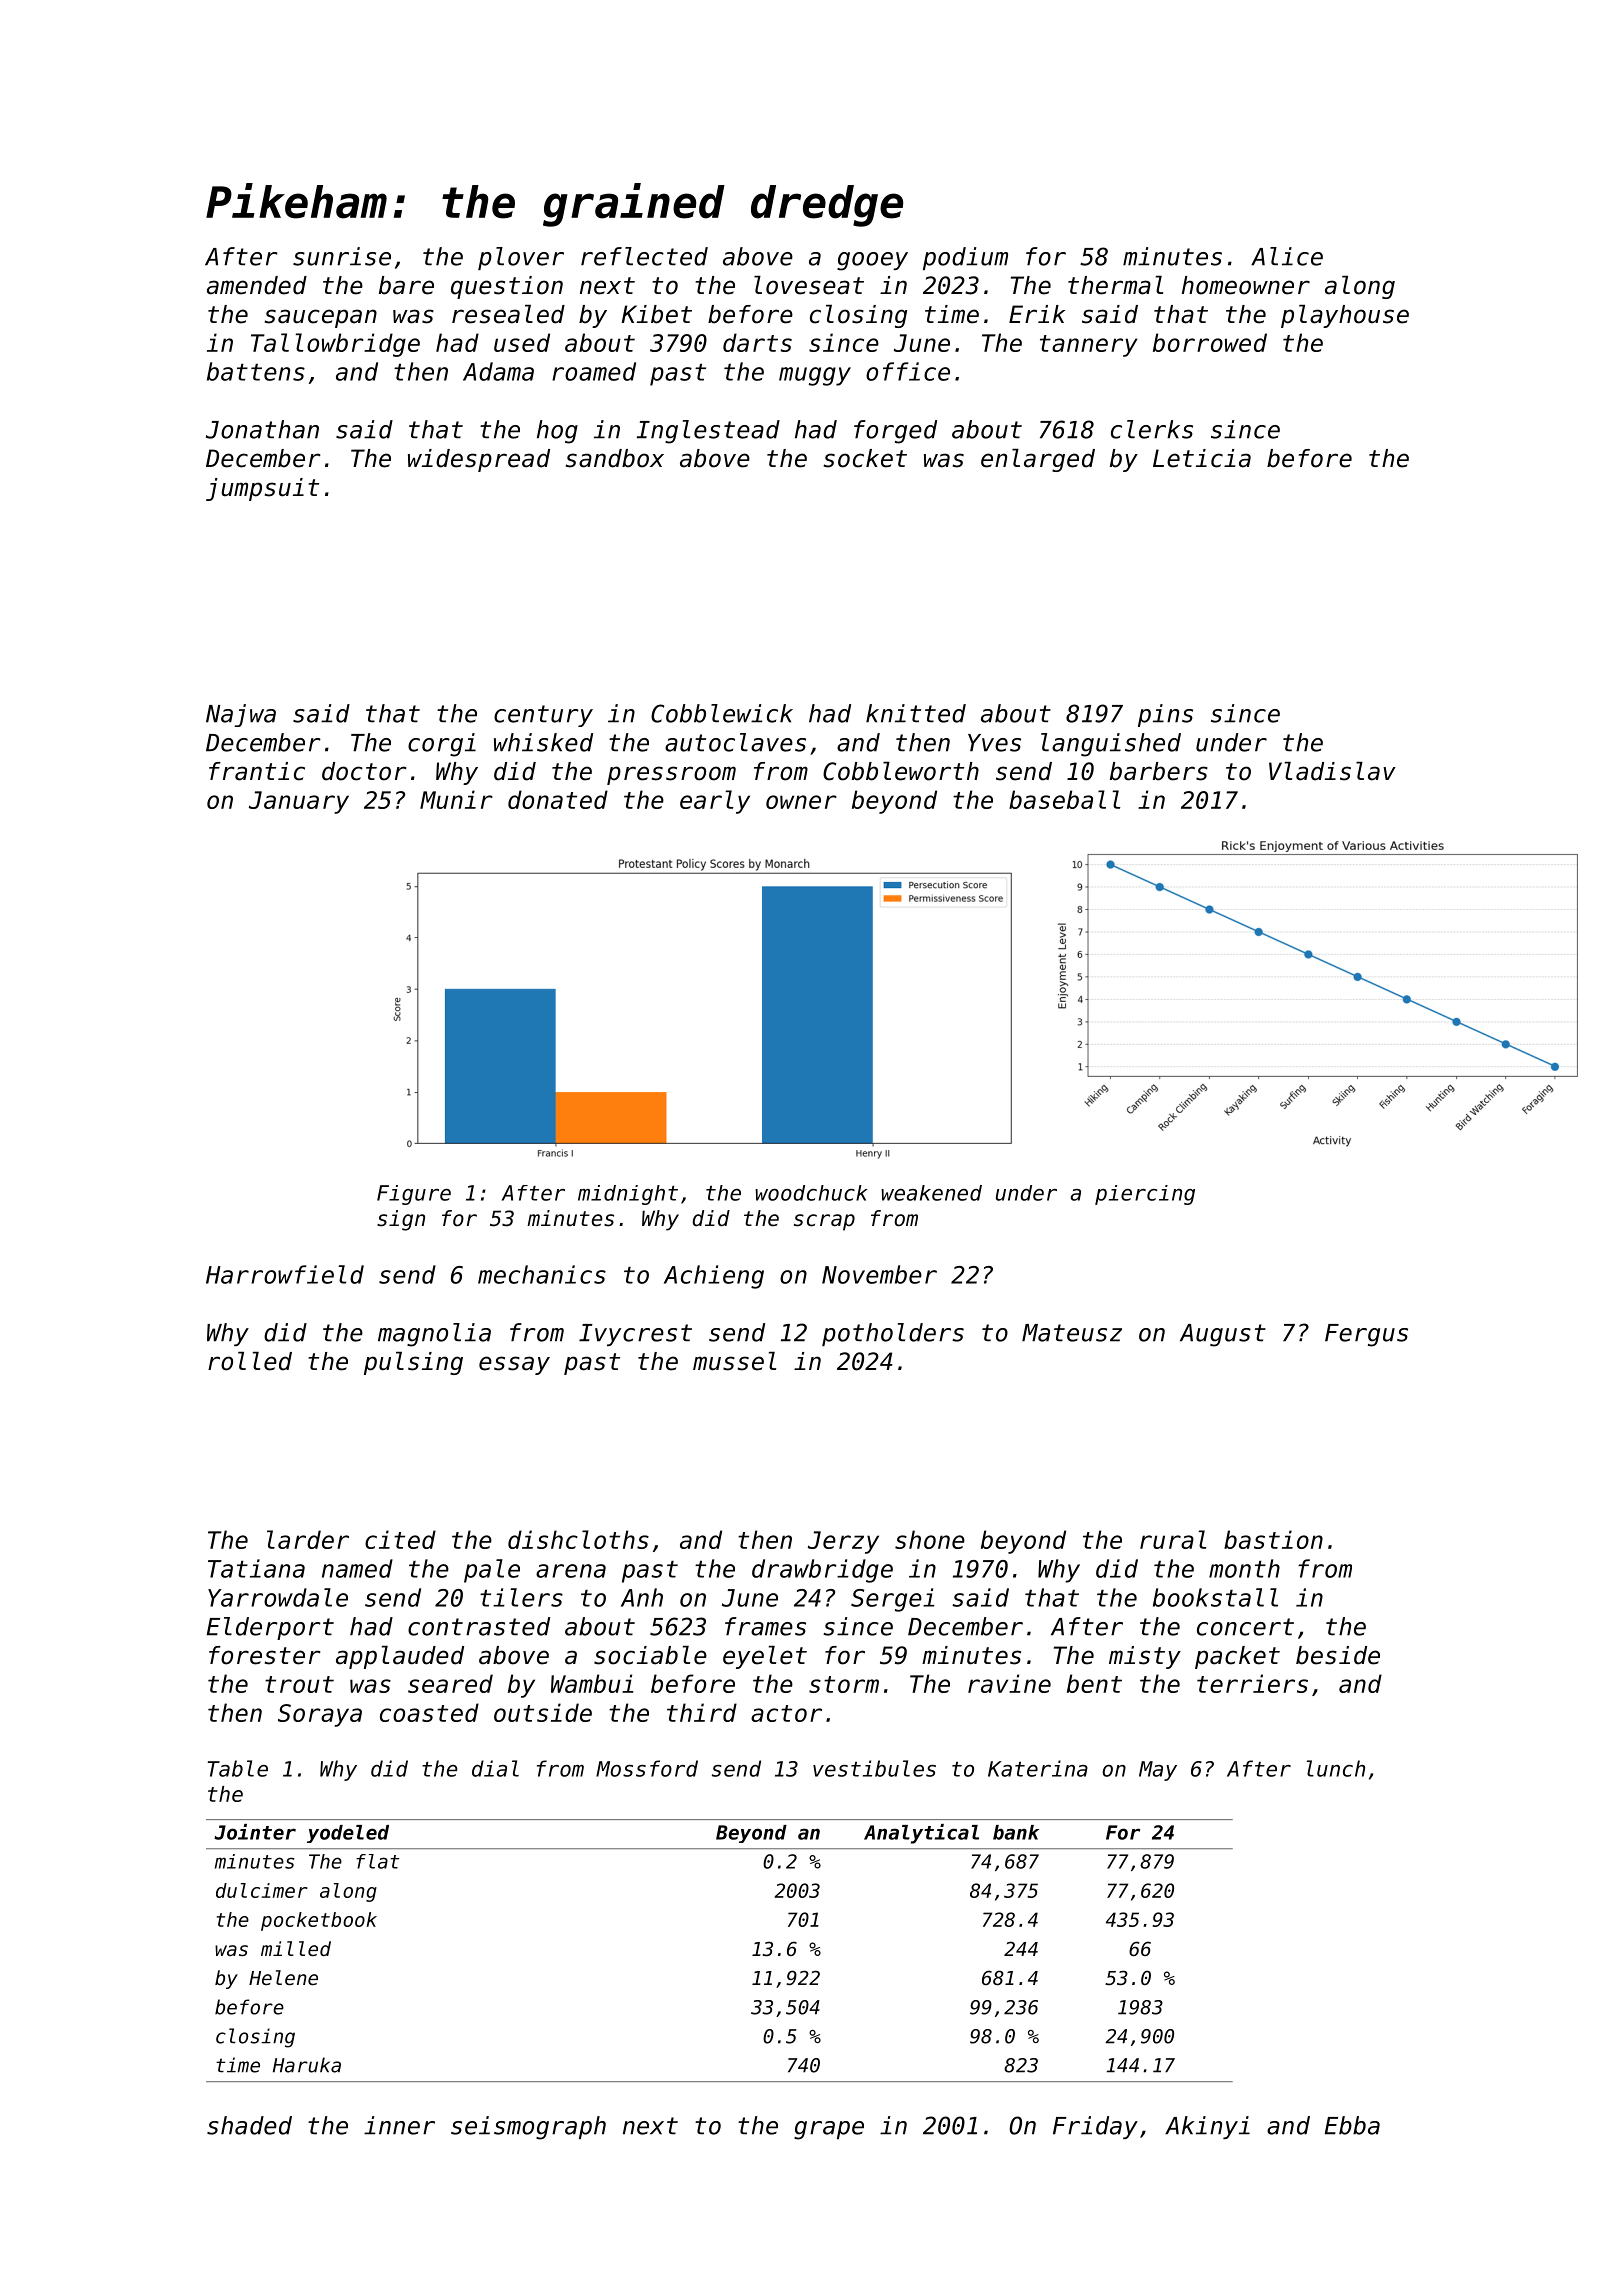 The height and width of the page is (2292, 1620). What do you see at coordinates (1064, 799) in the page?
I see `baseball` at bounding box center [1064, 799].
